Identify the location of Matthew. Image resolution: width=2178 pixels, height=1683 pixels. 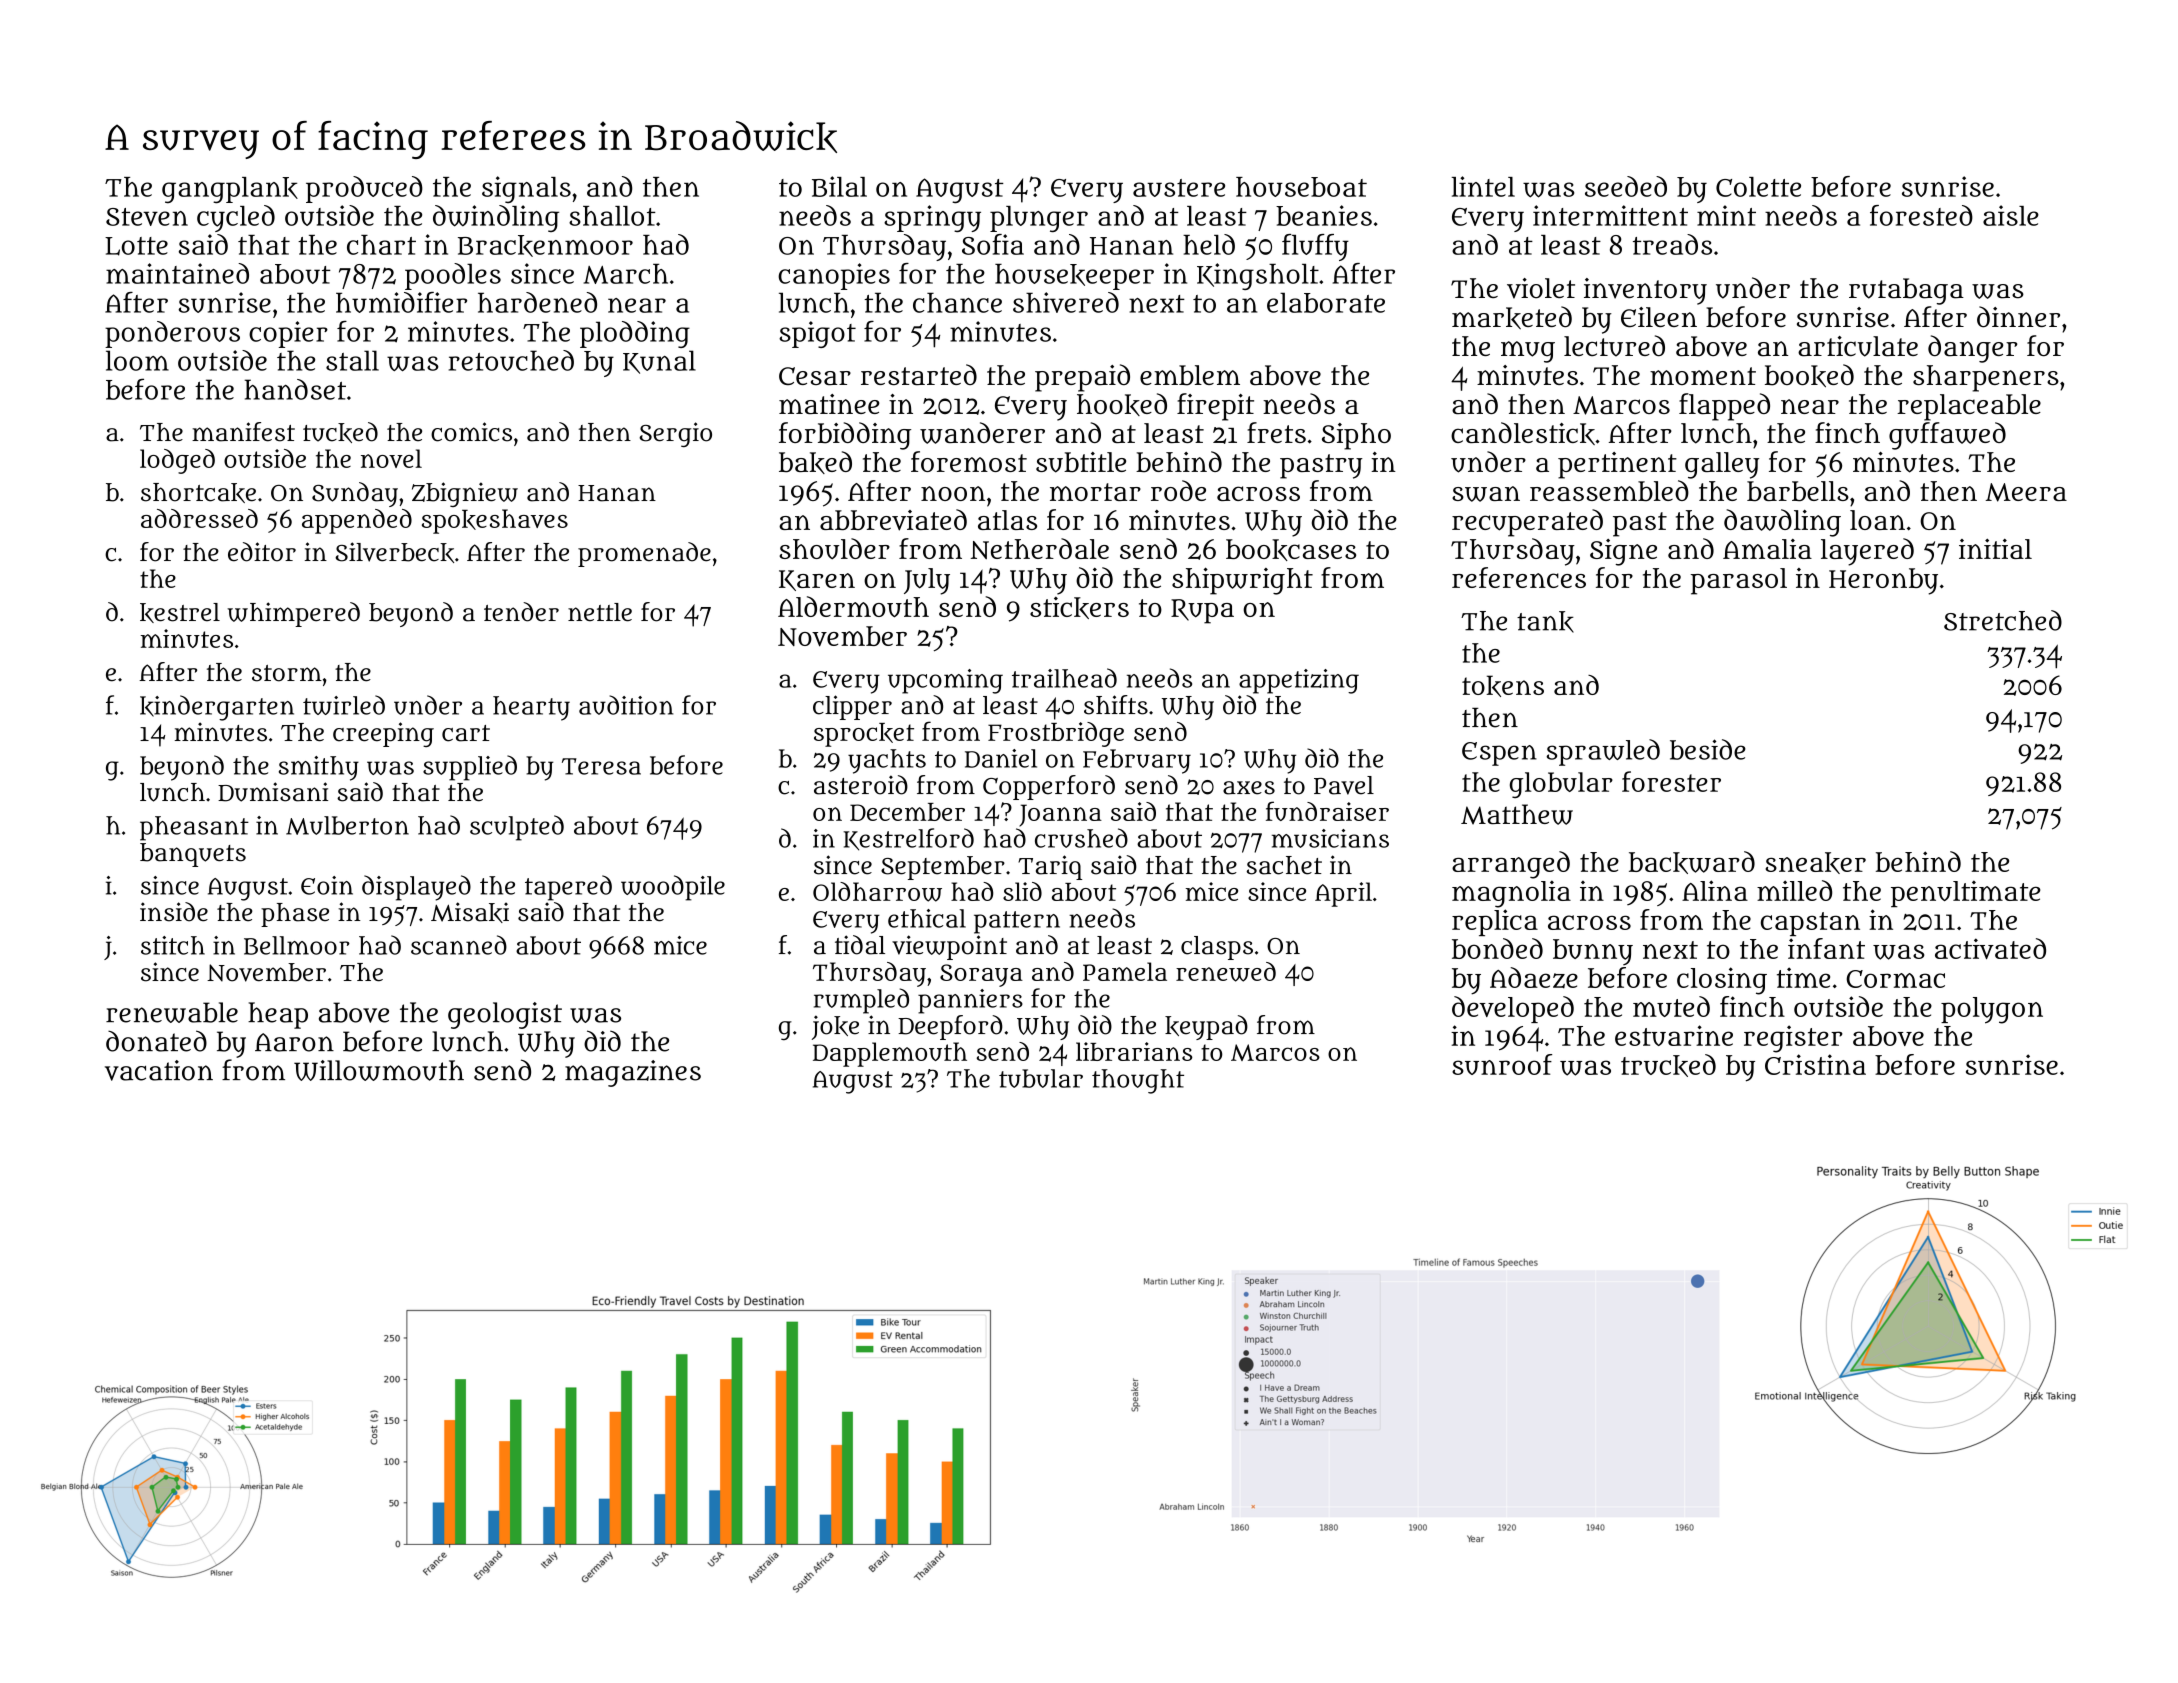
(1517, 814).
